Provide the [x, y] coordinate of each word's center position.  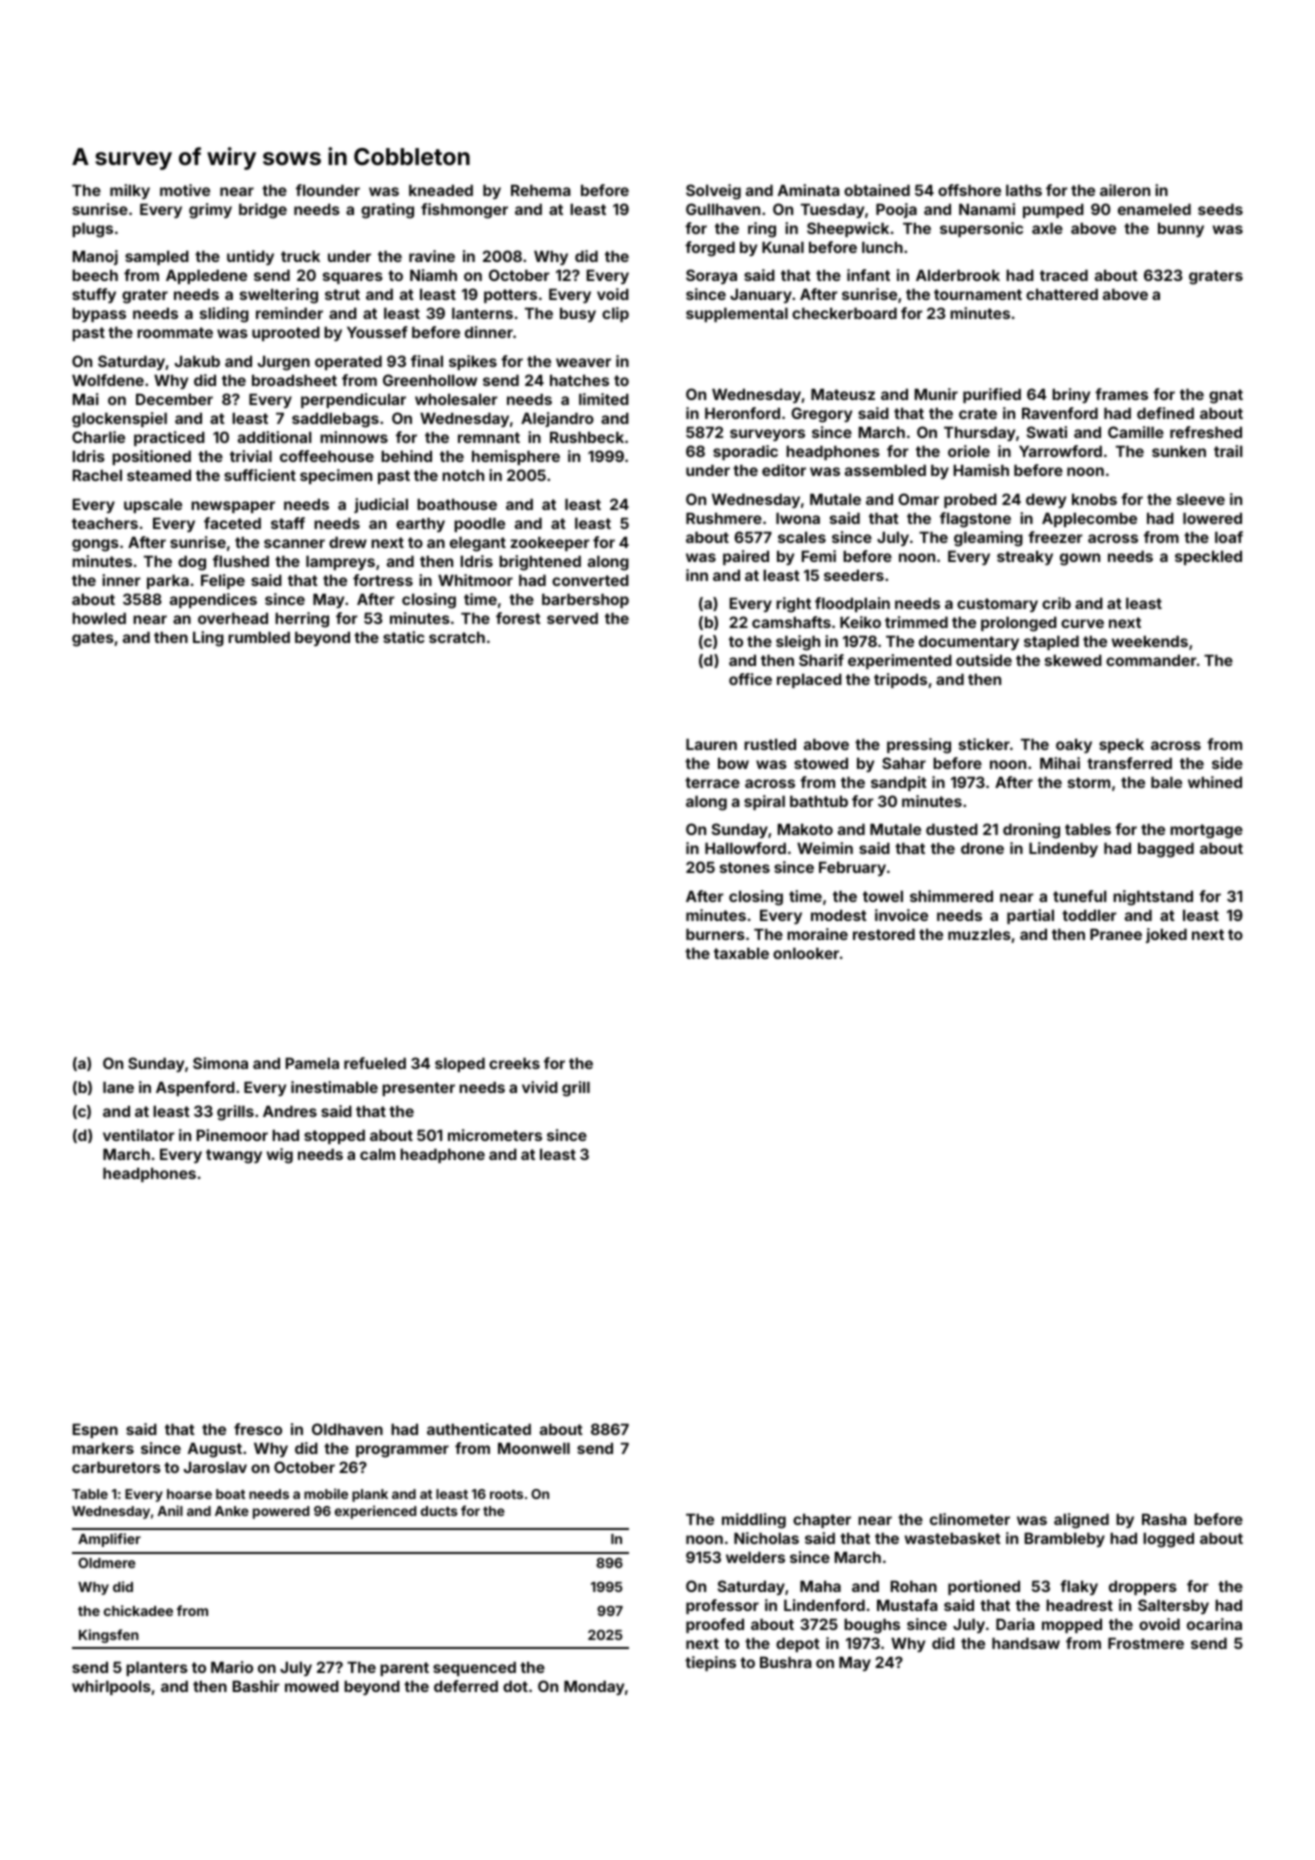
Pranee [1116, 934]
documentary [969, 642]
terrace [712, 782]
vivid [540, 1087]
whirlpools [111, 1687]
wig [280, 1156]
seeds [1220, 209]
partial [1030, 916]
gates [93, 639]
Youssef [377, 332]
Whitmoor [475, 580]
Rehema [541, 190]
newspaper [233, 507]
